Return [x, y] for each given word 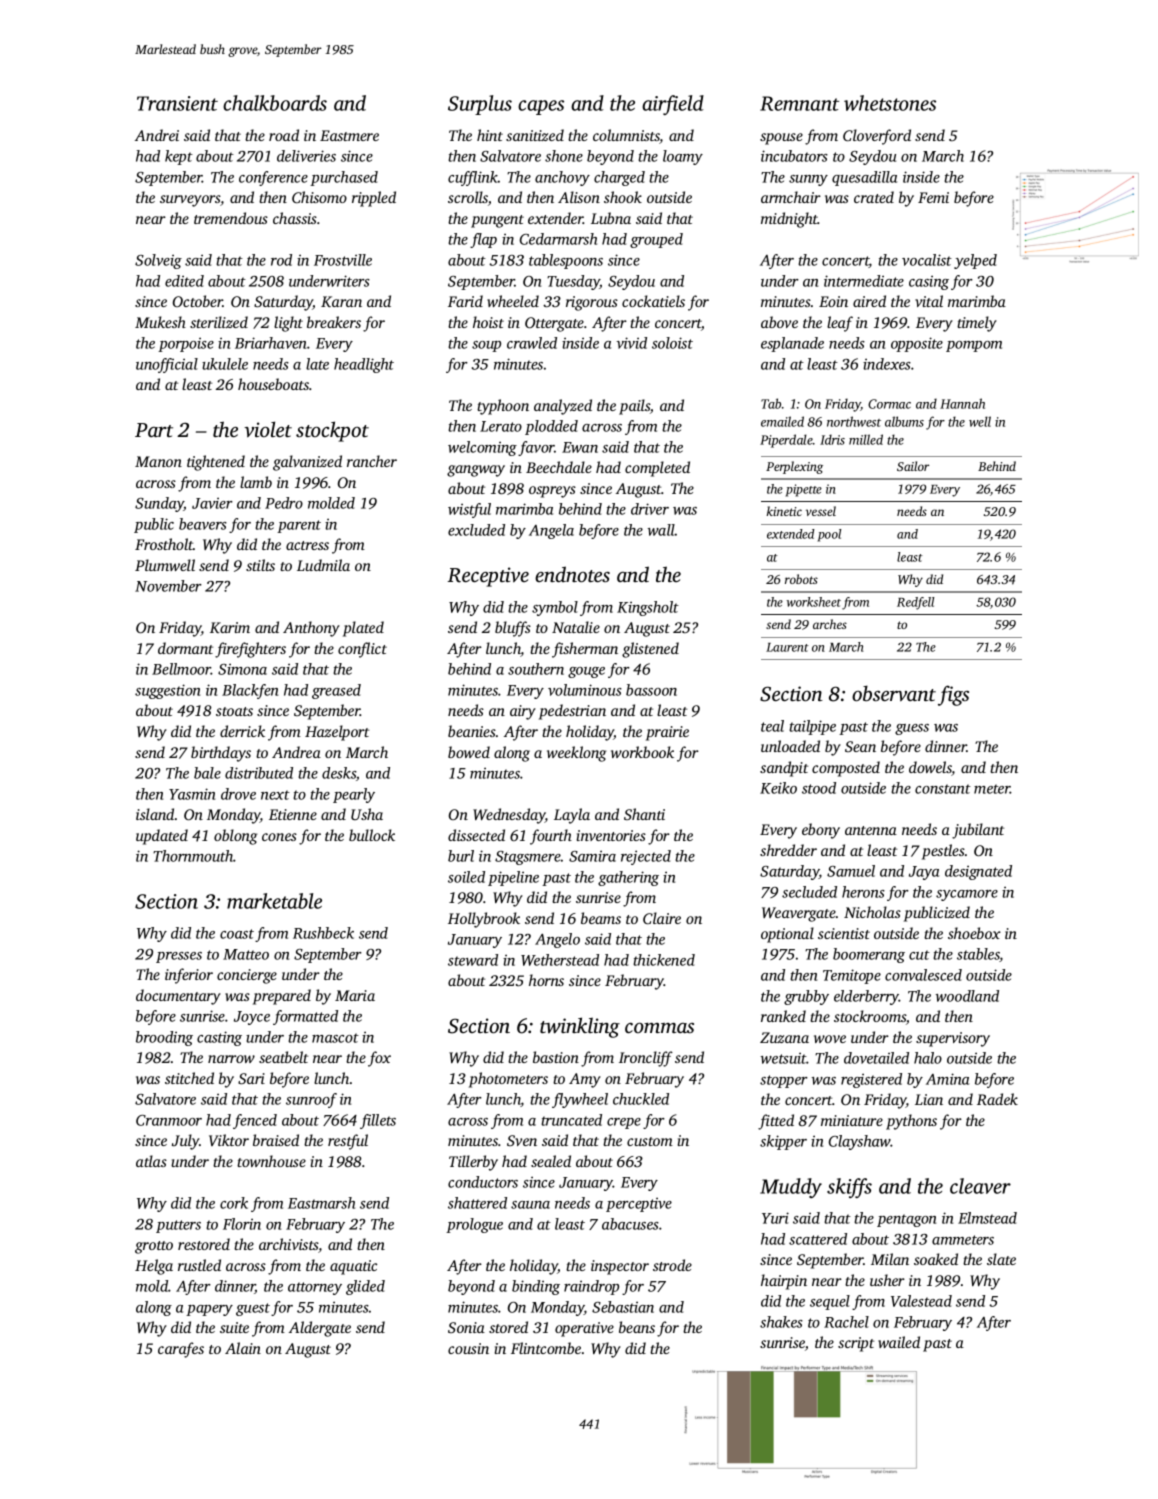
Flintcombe [546, 1348]
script [856, 1344]
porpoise [186, 345]
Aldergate [320, 1329]
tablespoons [566, 261]
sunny [808, 180]
